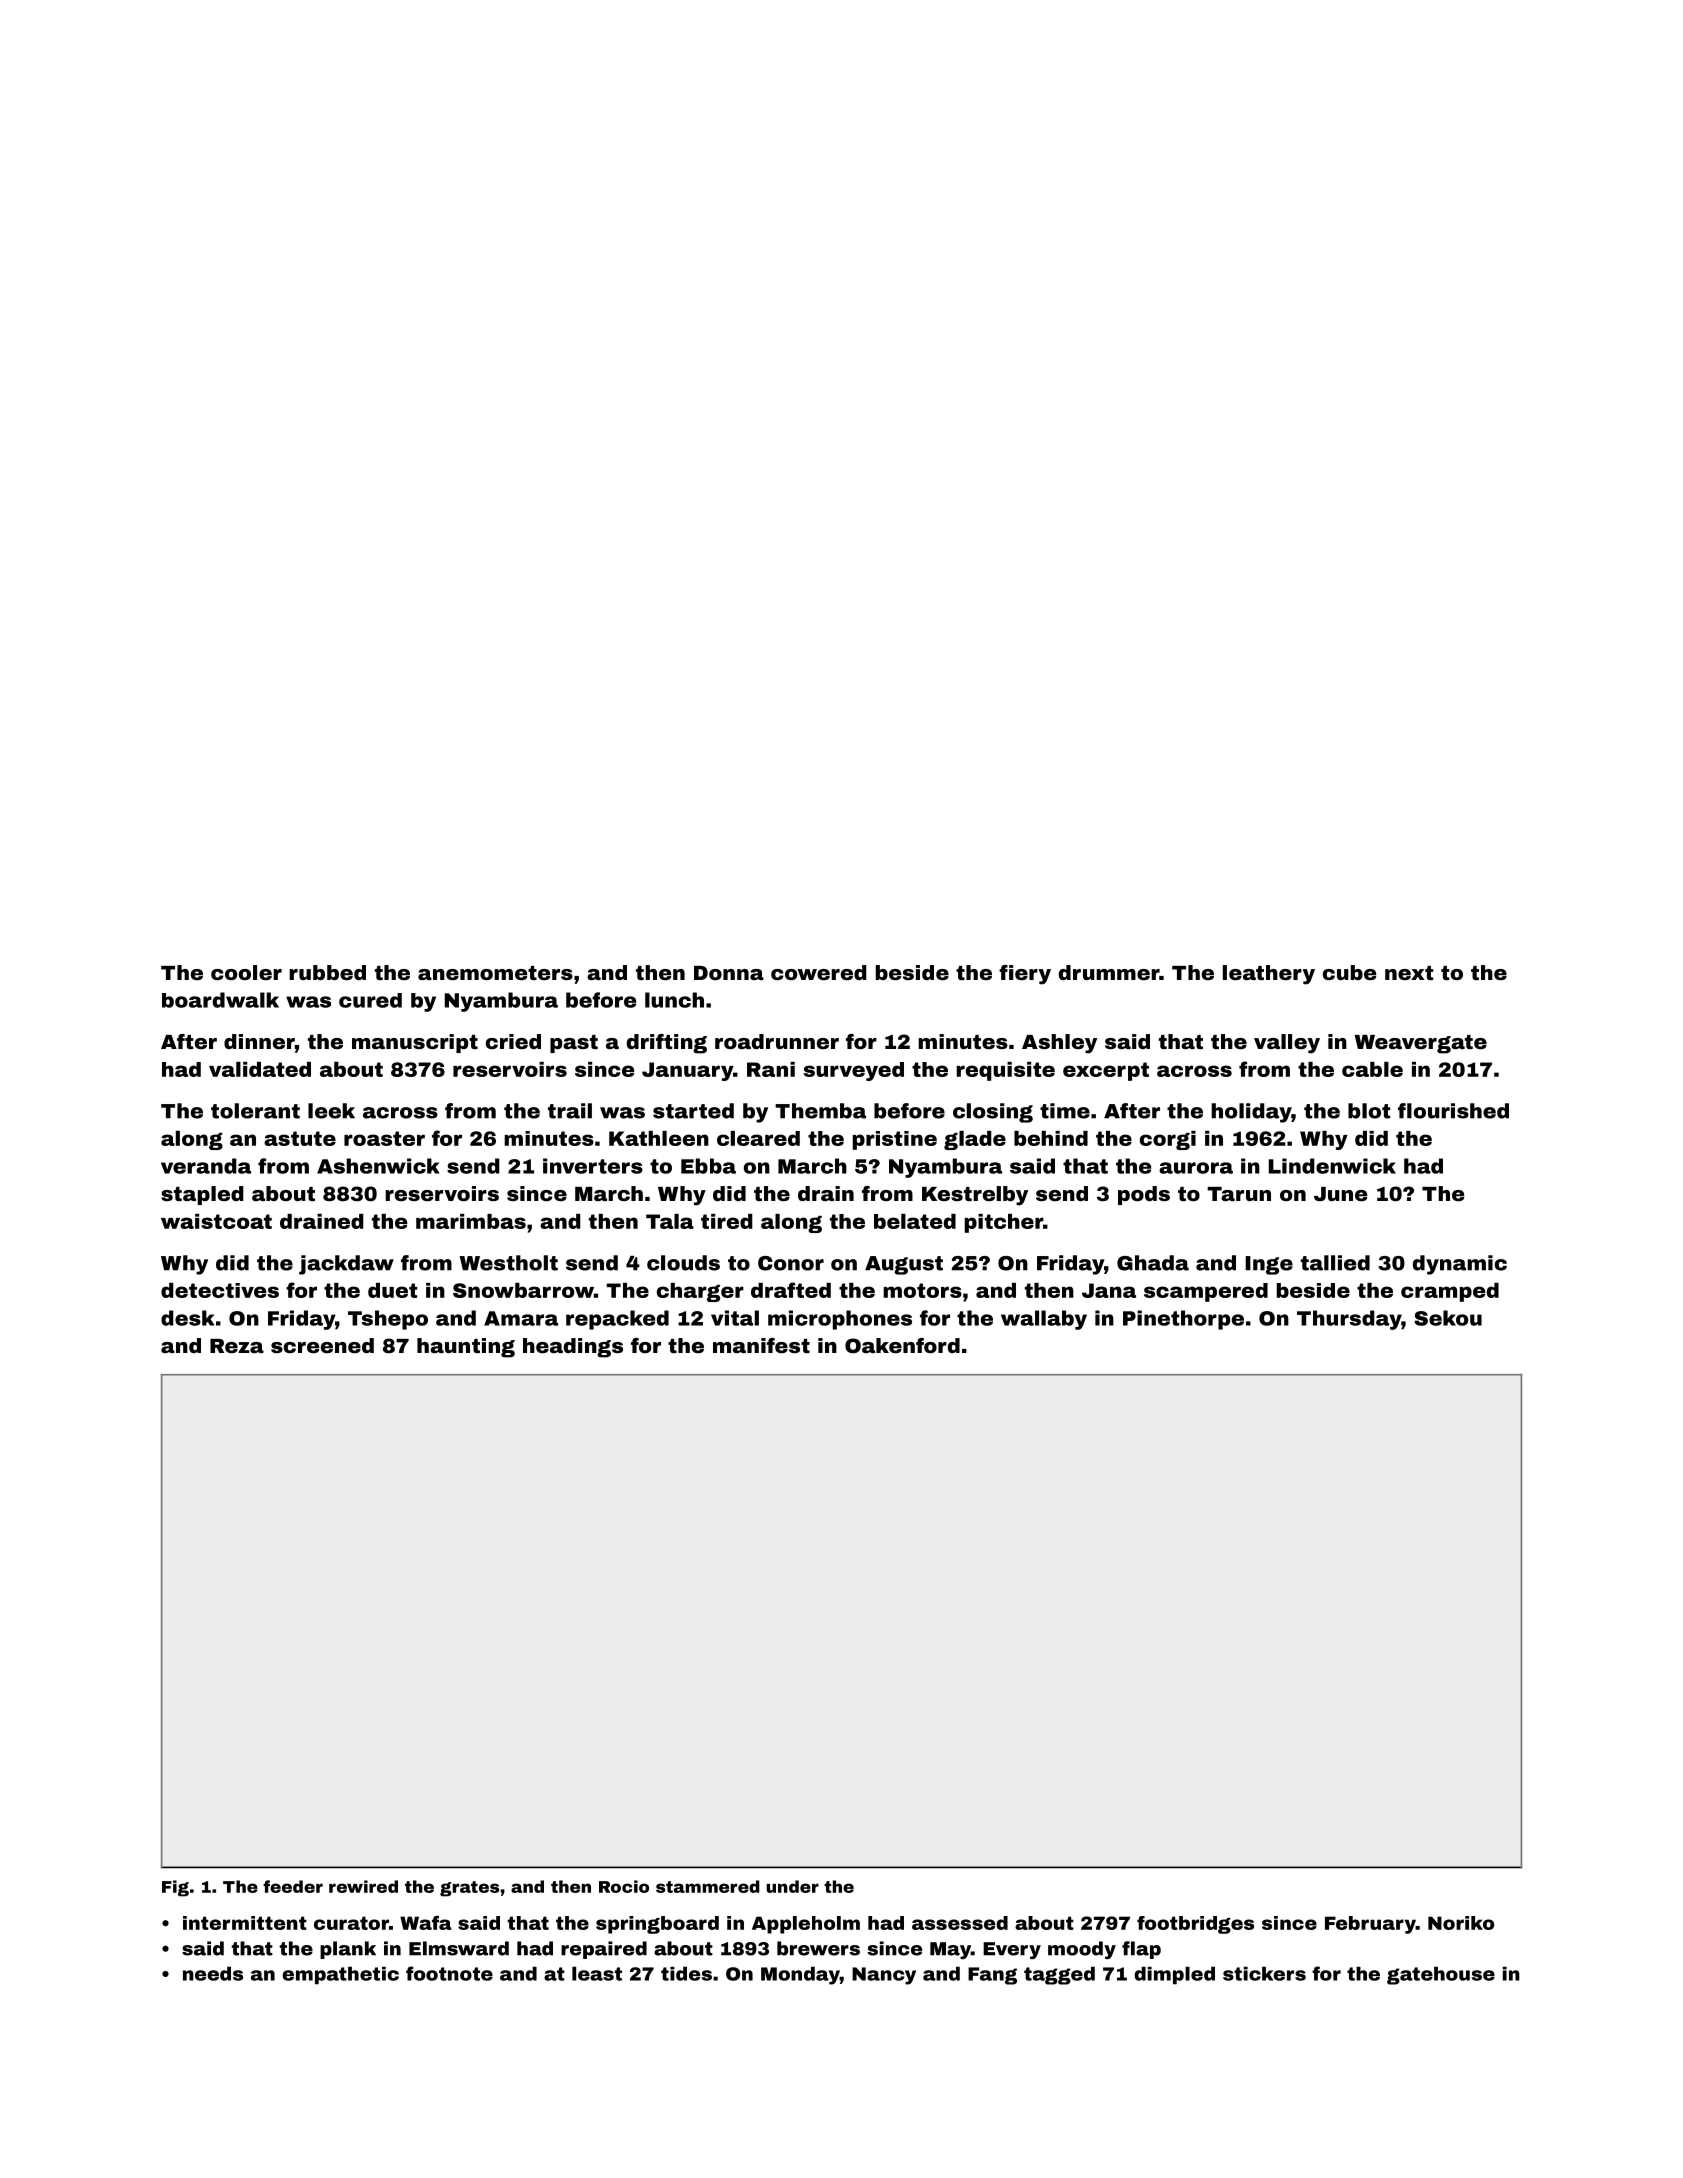  What do you see at coordinates (1195, 1925) in the image?
I see `footbridges` at bounding box center [1195, 1925].
